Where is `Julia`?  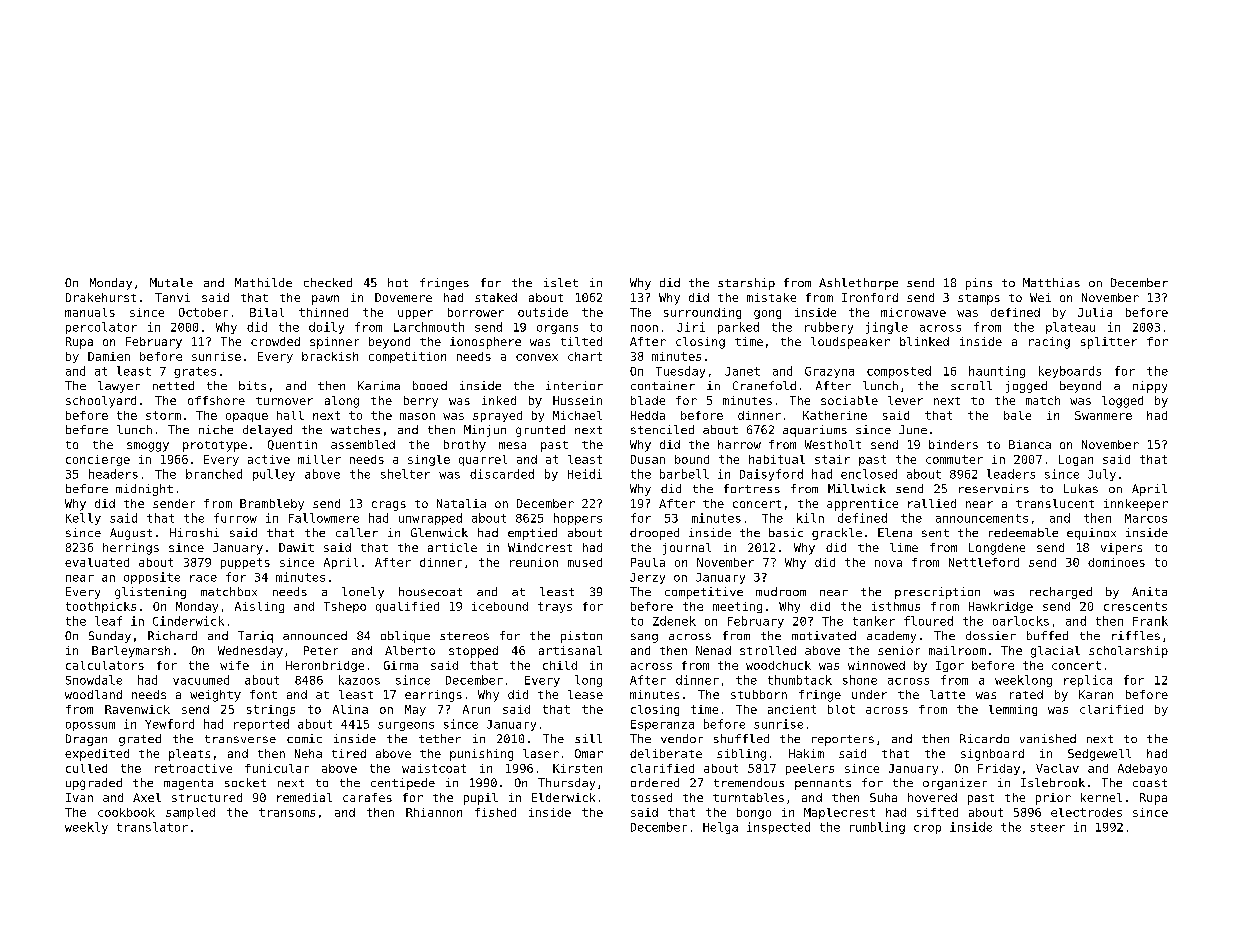
Julia is located at coordinates (1095, 312).
